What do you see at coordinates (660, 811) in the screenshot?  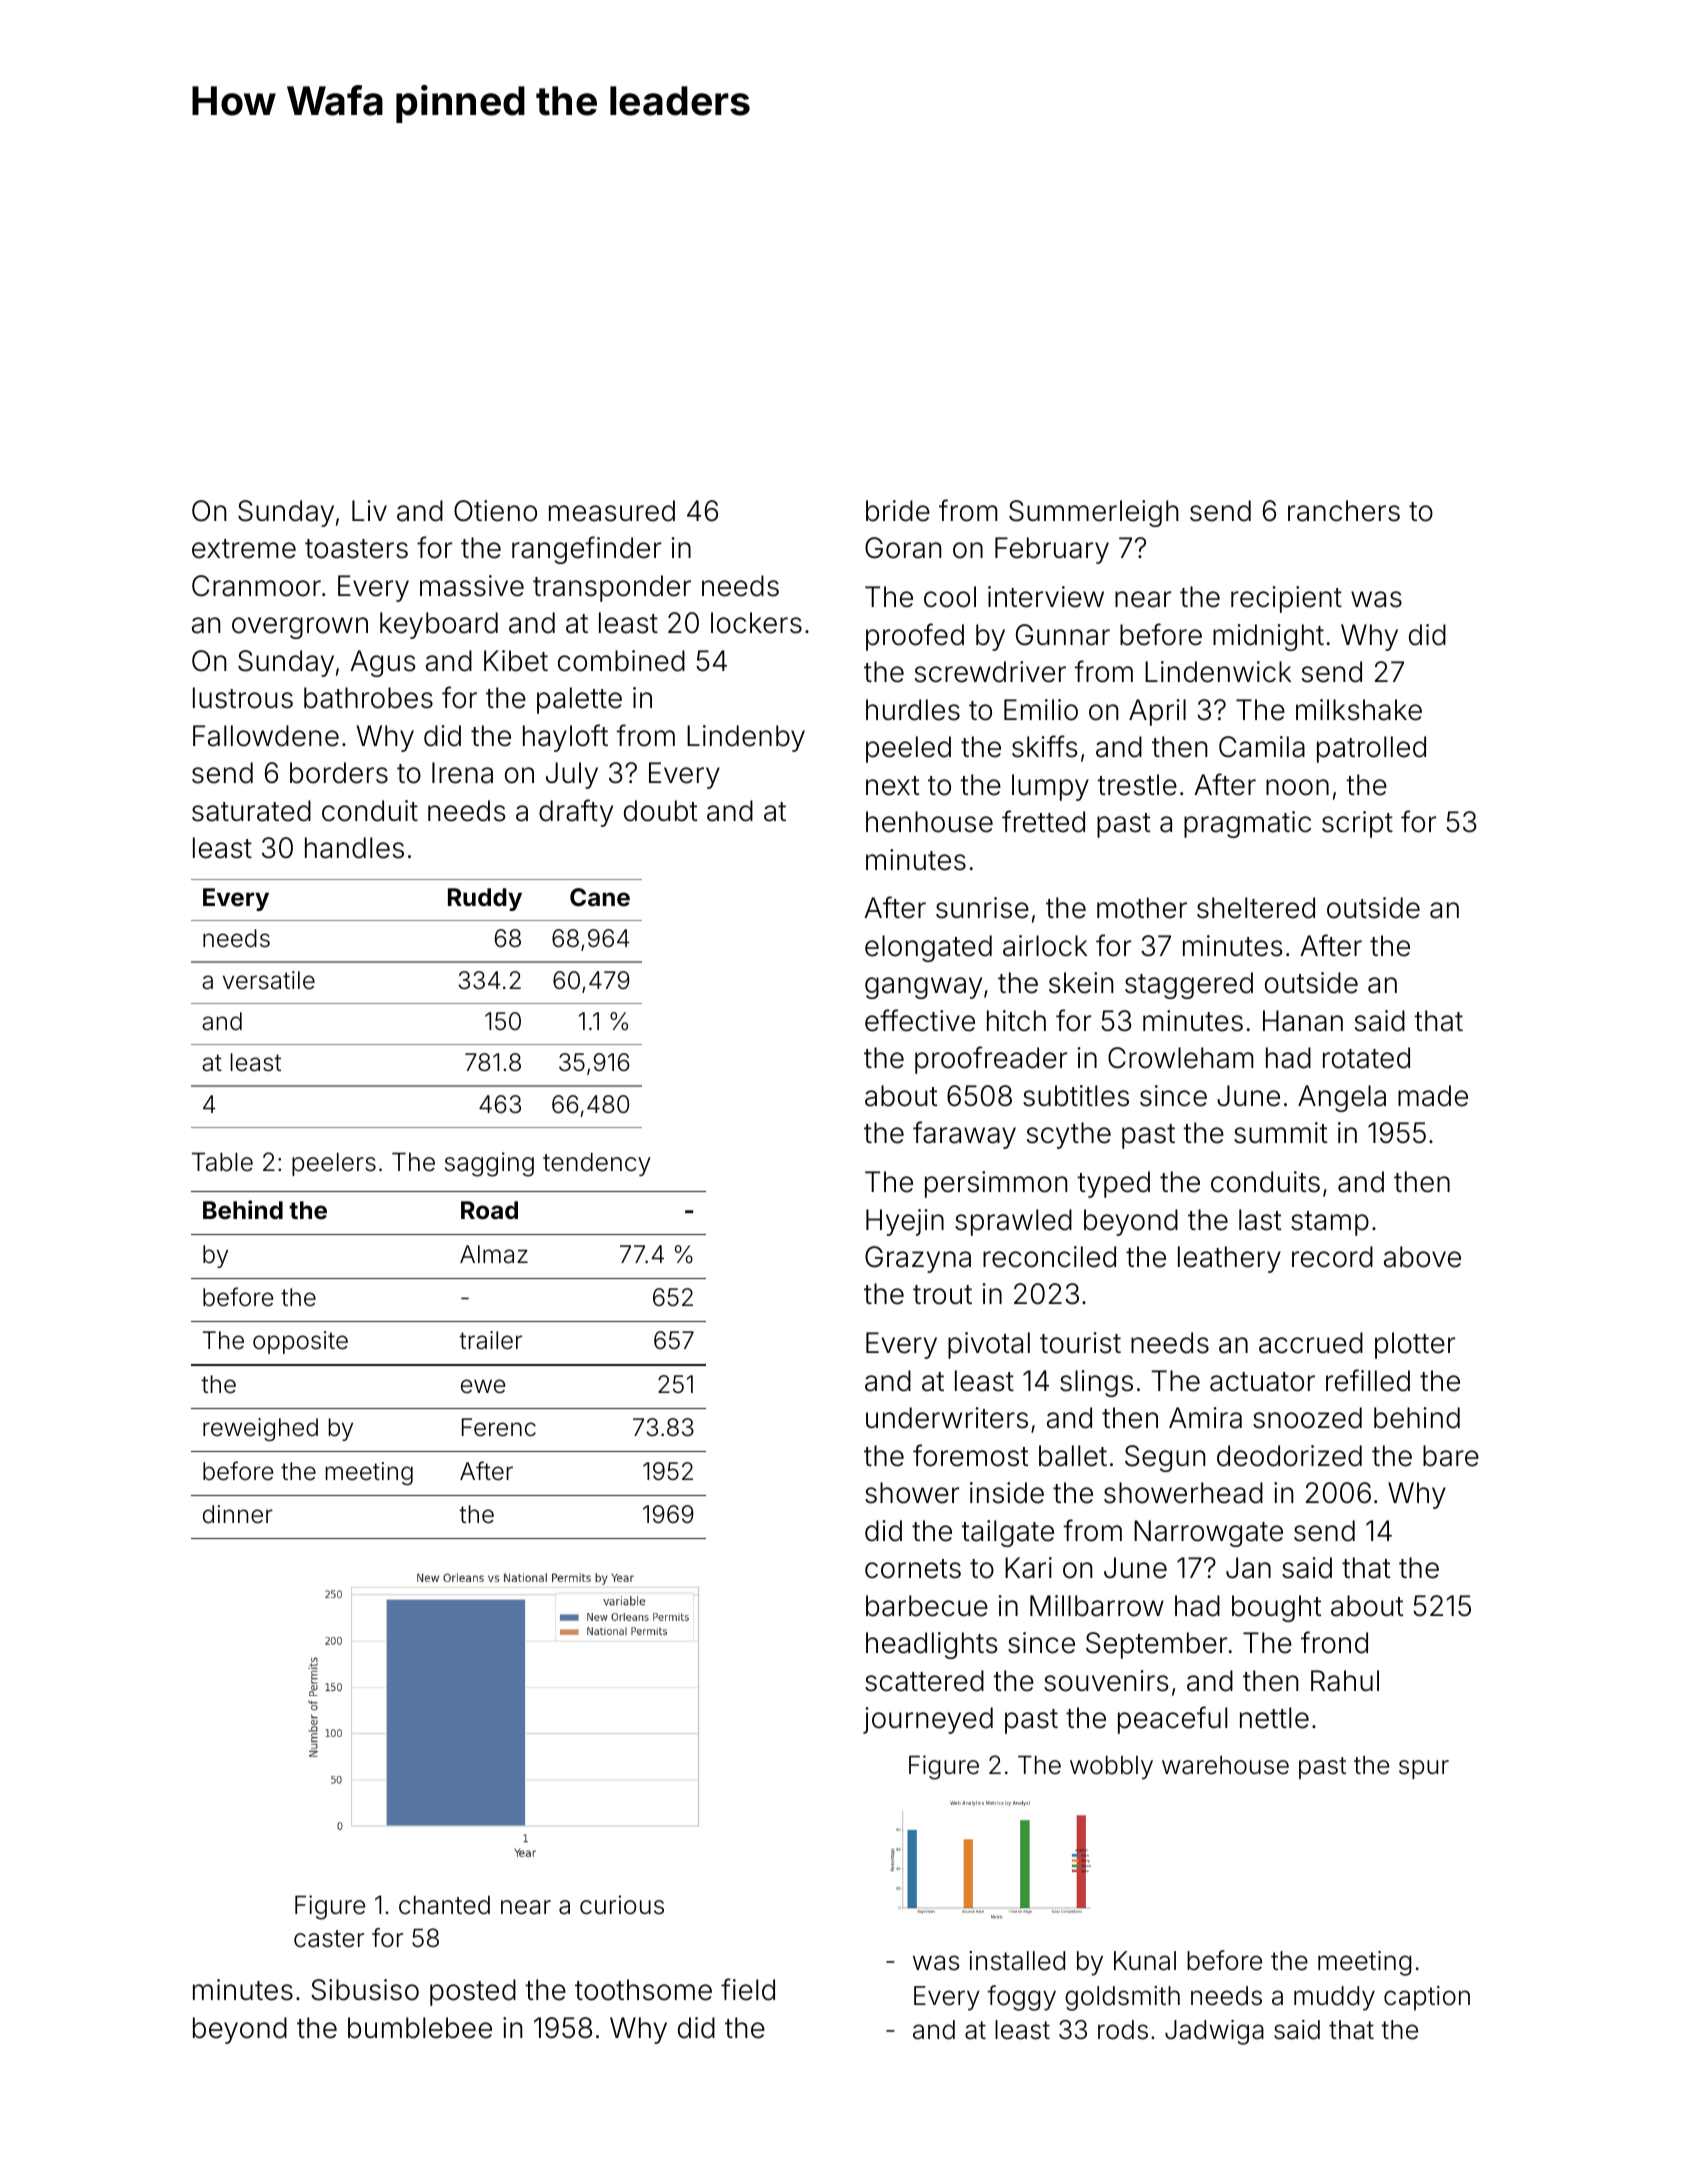 I see `doubt` at bounding box center [660, 811].
